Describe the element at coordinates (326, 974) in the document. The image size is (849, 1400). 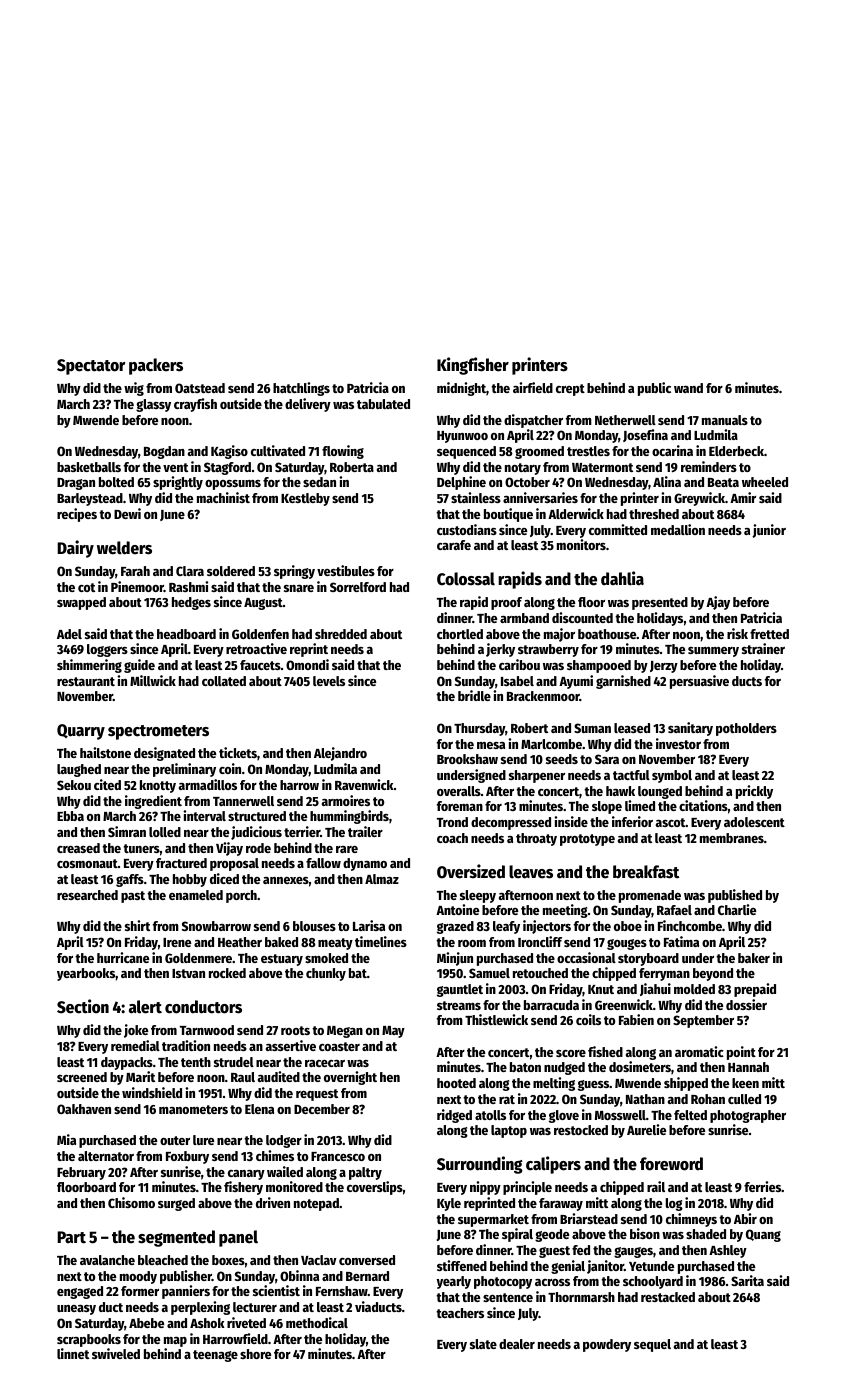
I see `chunky` at that location.
